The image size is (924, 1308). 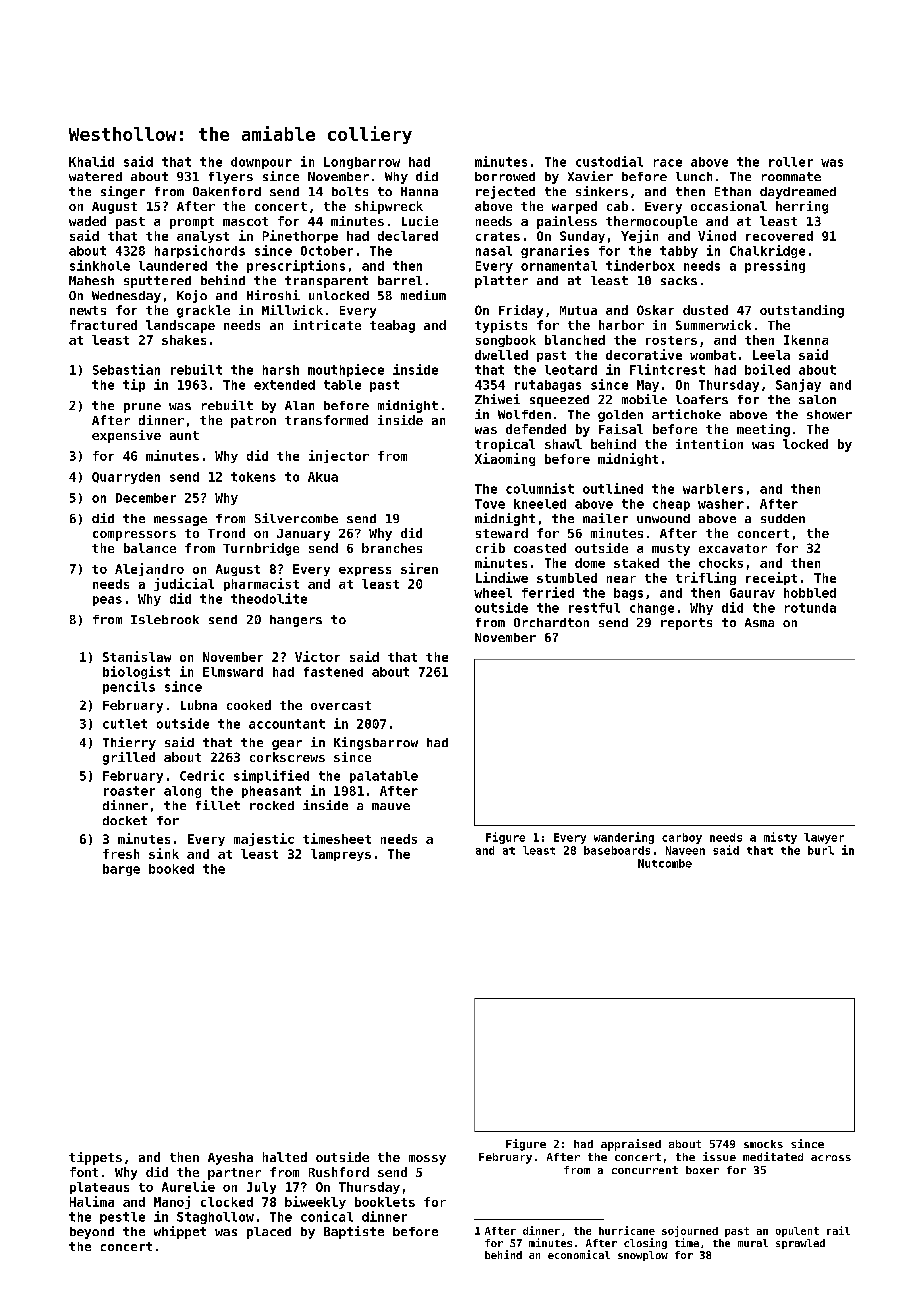 I want to click on wheel, so click(x=493, y=593).
